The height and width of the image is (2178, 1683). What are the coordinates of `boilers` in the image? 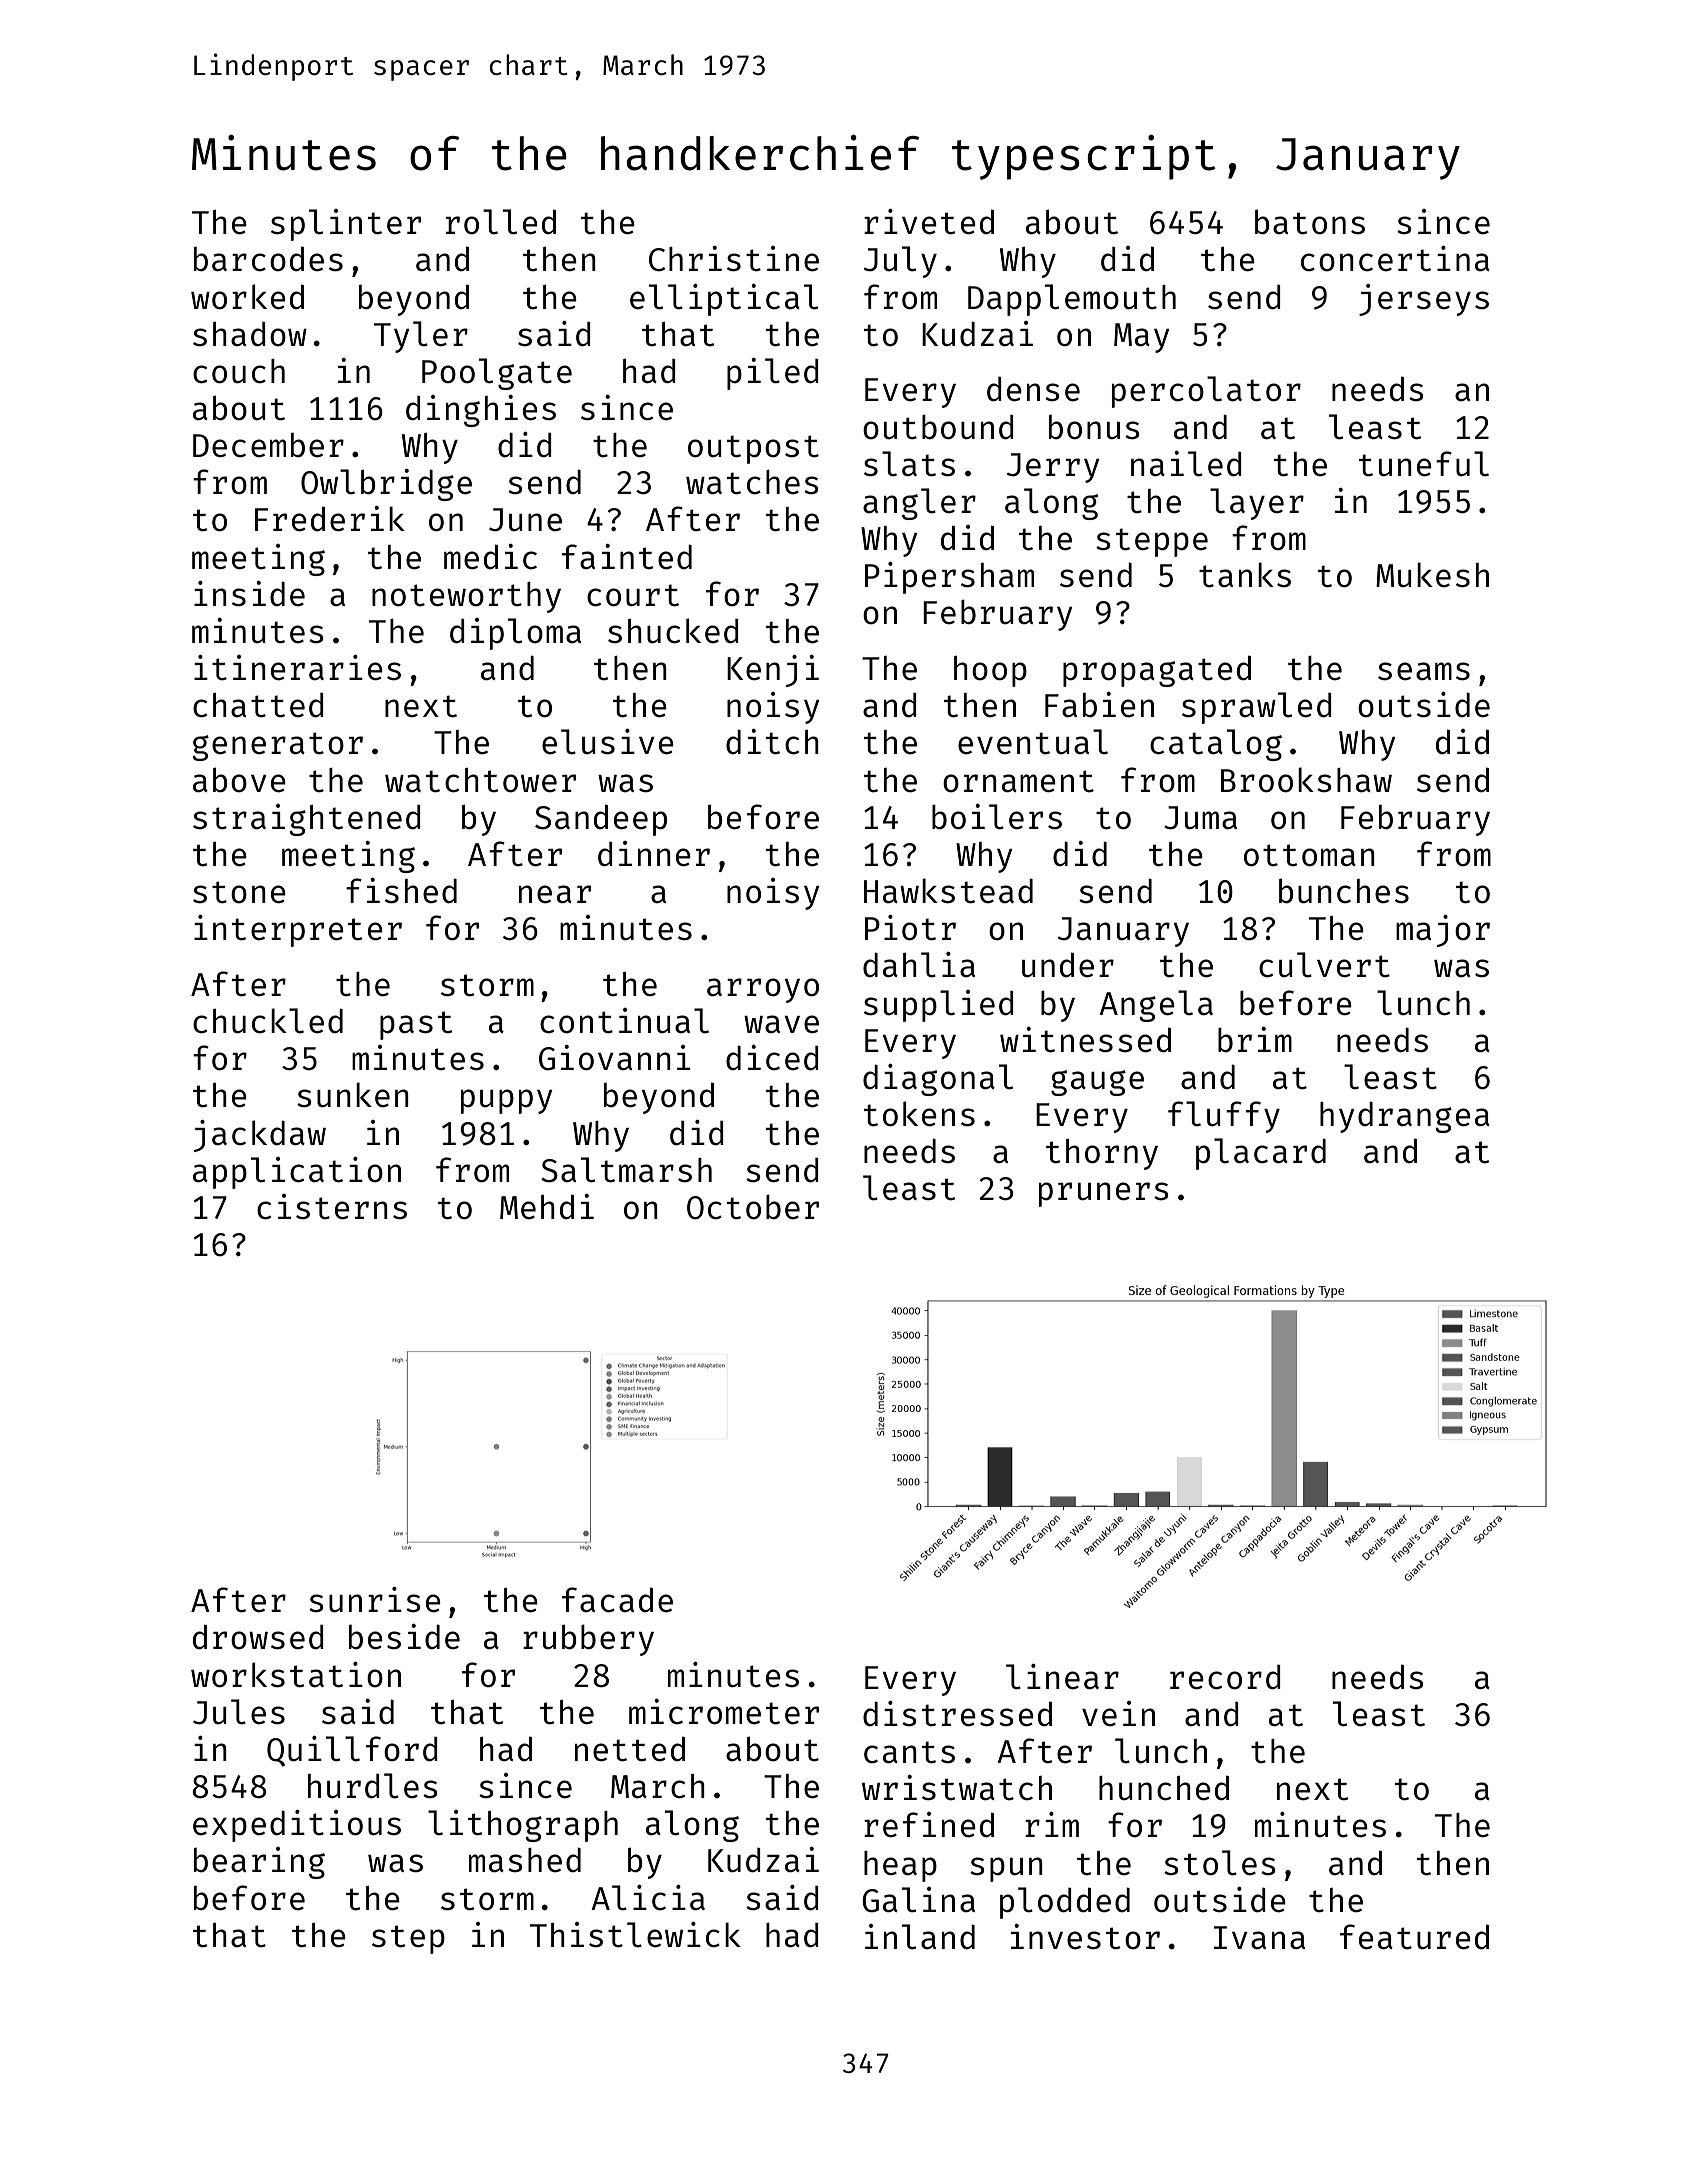 It's located at (997, 817).
